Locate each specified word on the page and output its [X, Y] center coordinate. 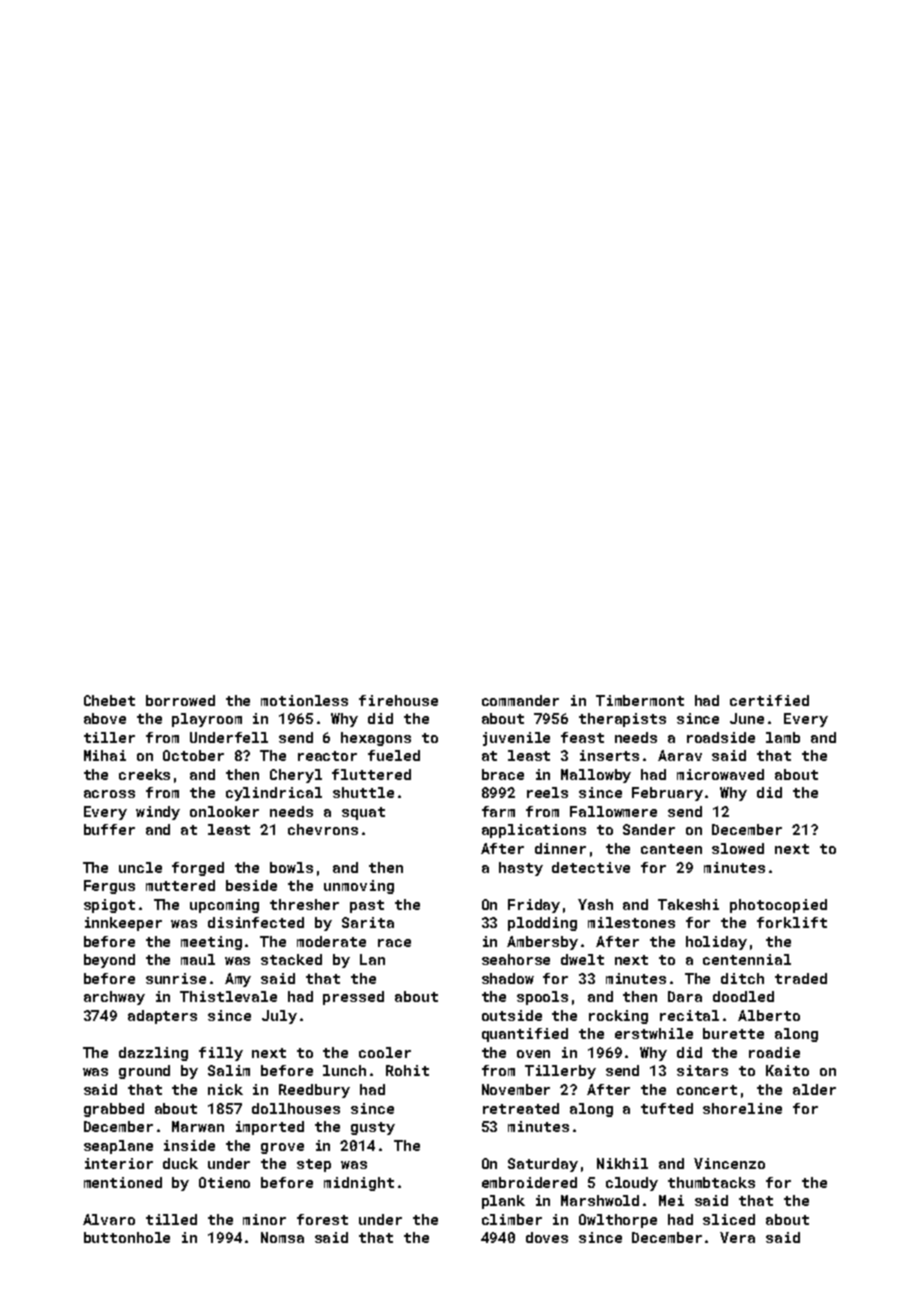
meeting [211, 943]
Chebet [109, 700]
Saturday [543, 1165]
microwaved [720, 774]
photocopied [778, 906]
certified [769, 700]
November [516, 1089]
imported [270, 1128]
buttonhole [127, 1237]
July [279, 1017]
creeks [144, 774]
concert [707, 1090]
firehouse [398, 700]
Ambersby [542, 943]
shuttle [363, 792]
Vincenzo [729, 1163]
